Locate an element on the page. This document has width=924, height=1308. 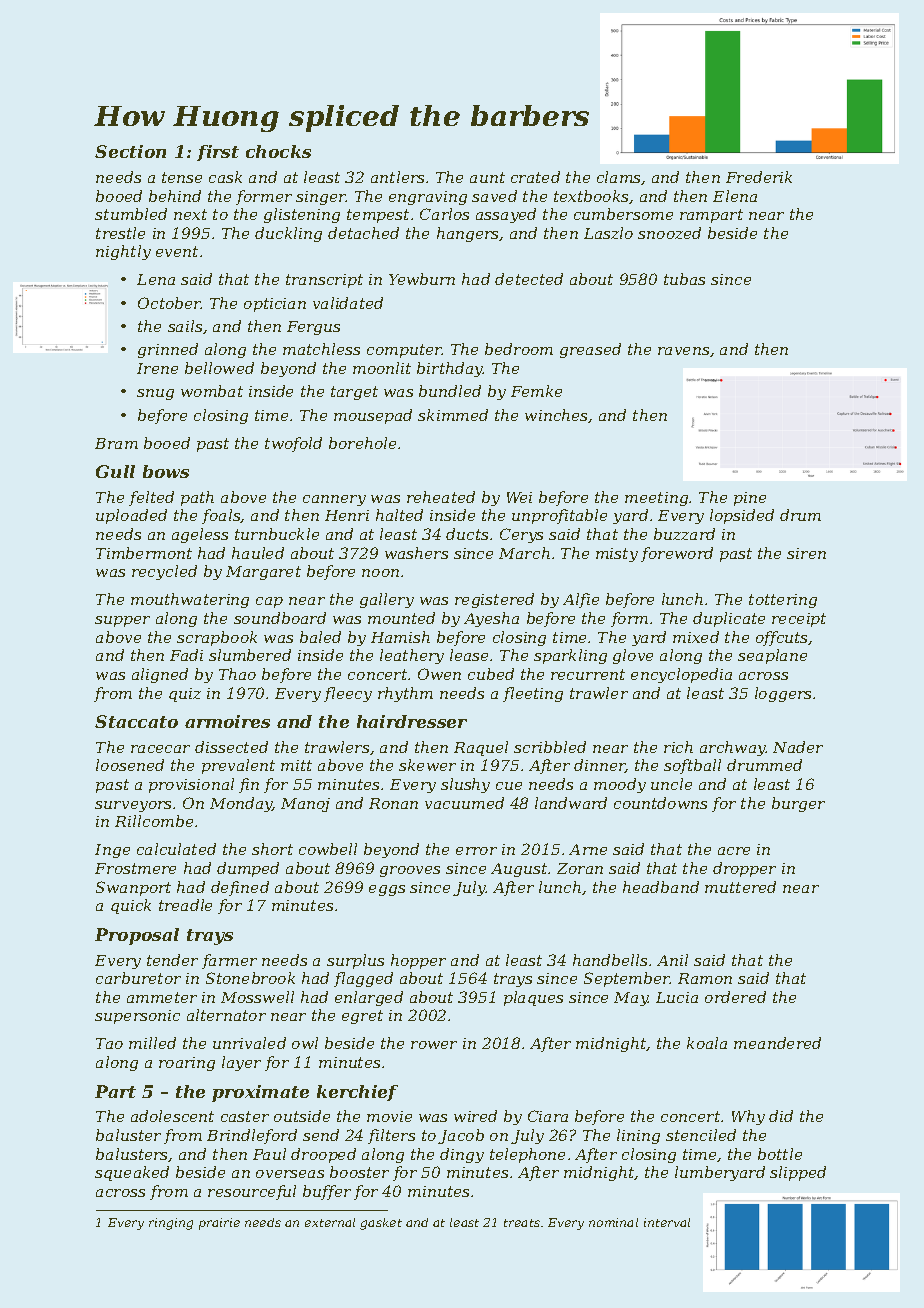
Frederik is located at coordinates (759, 177).
